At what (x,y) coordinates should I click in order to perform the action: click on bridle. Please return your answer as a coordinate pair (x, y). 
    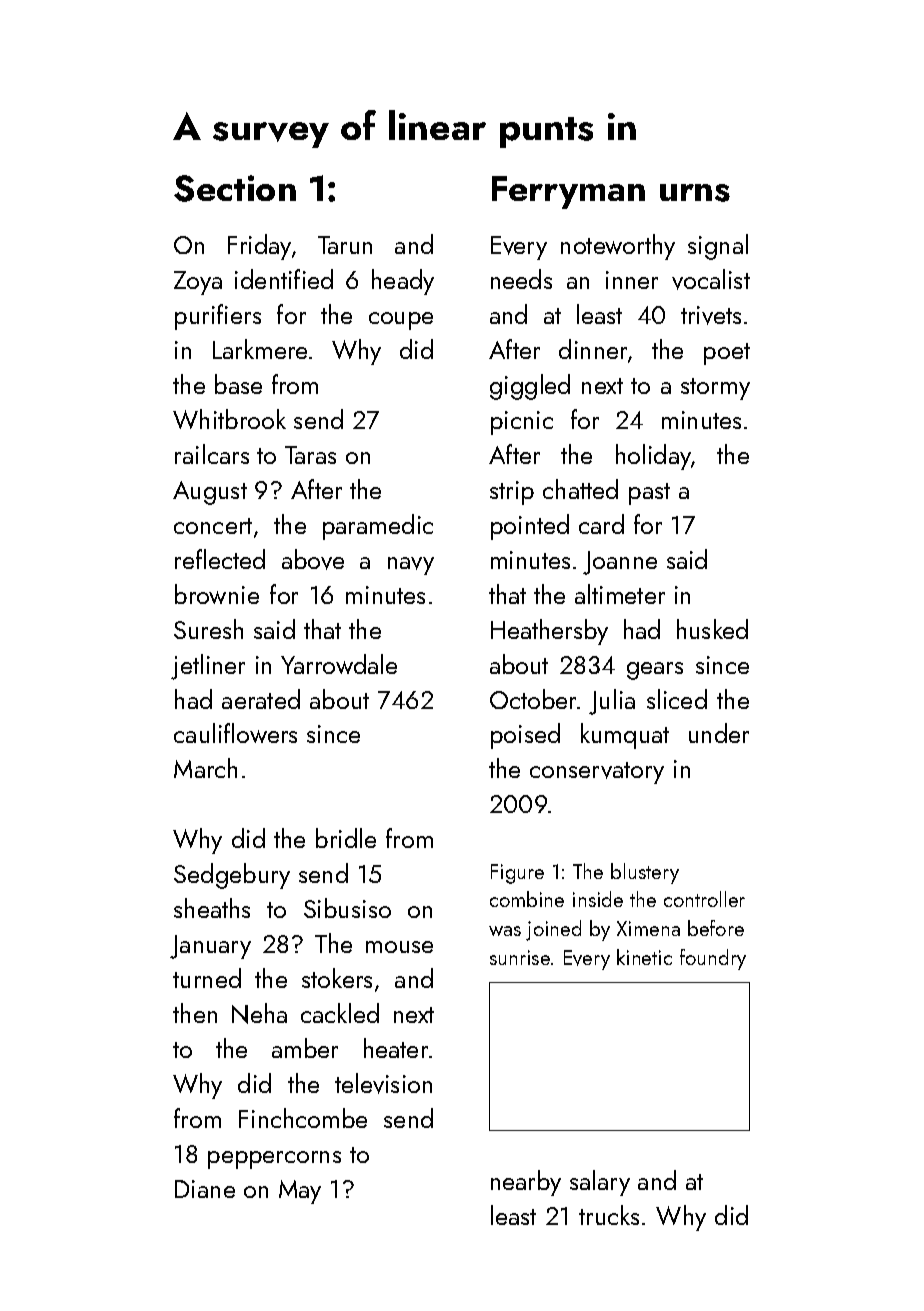
    Looking at the image, I should click on (346, 838).
